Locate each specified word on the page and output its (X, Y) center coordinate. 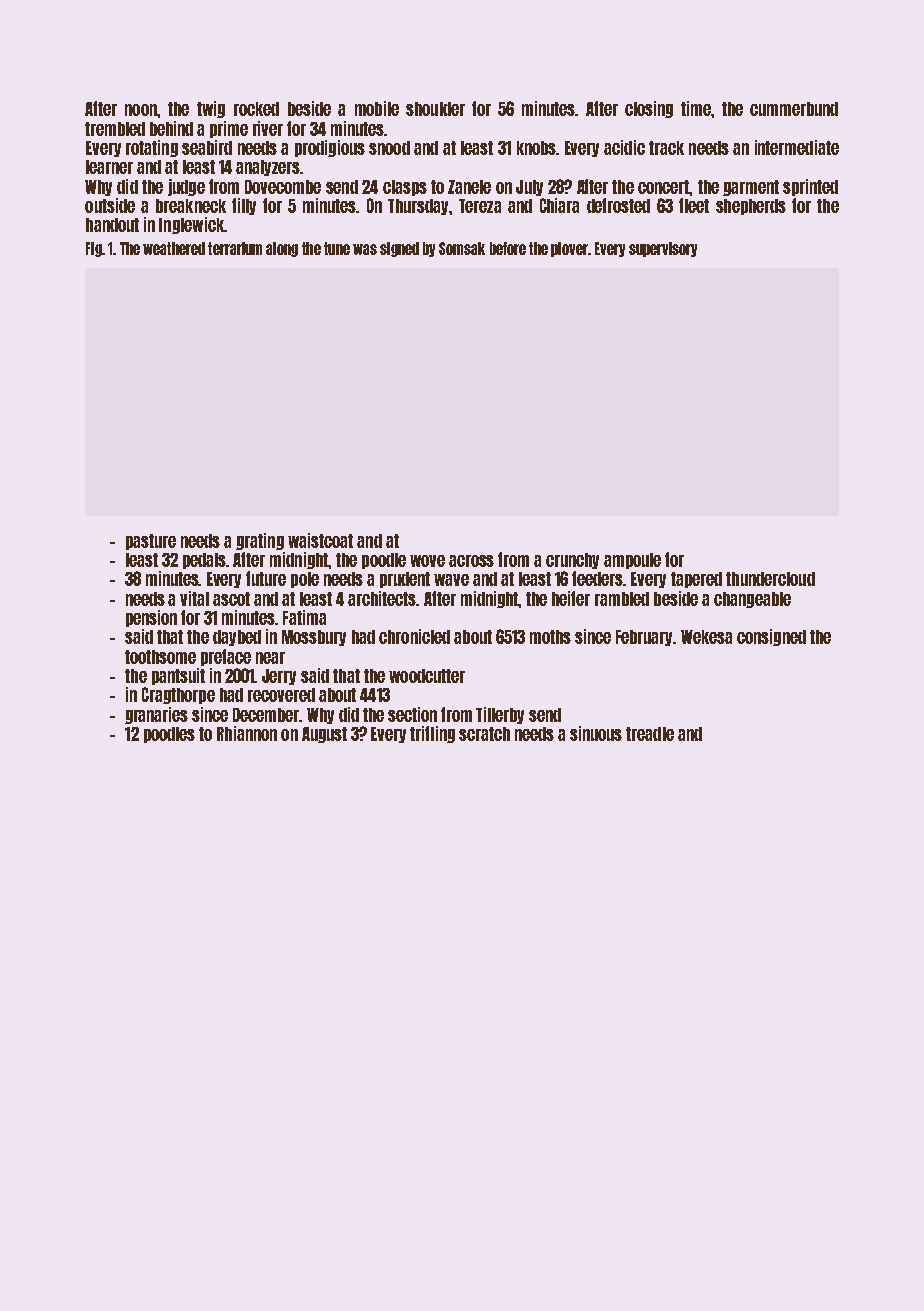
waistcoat (320, 540)
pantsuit (178, 676)
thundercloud (770, 579)
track (666, 148)
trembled (115, 129)
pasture (151, 542)
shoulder (435, 109)
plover (569, 249)
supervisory (663, 249)
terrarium (235, 248)
